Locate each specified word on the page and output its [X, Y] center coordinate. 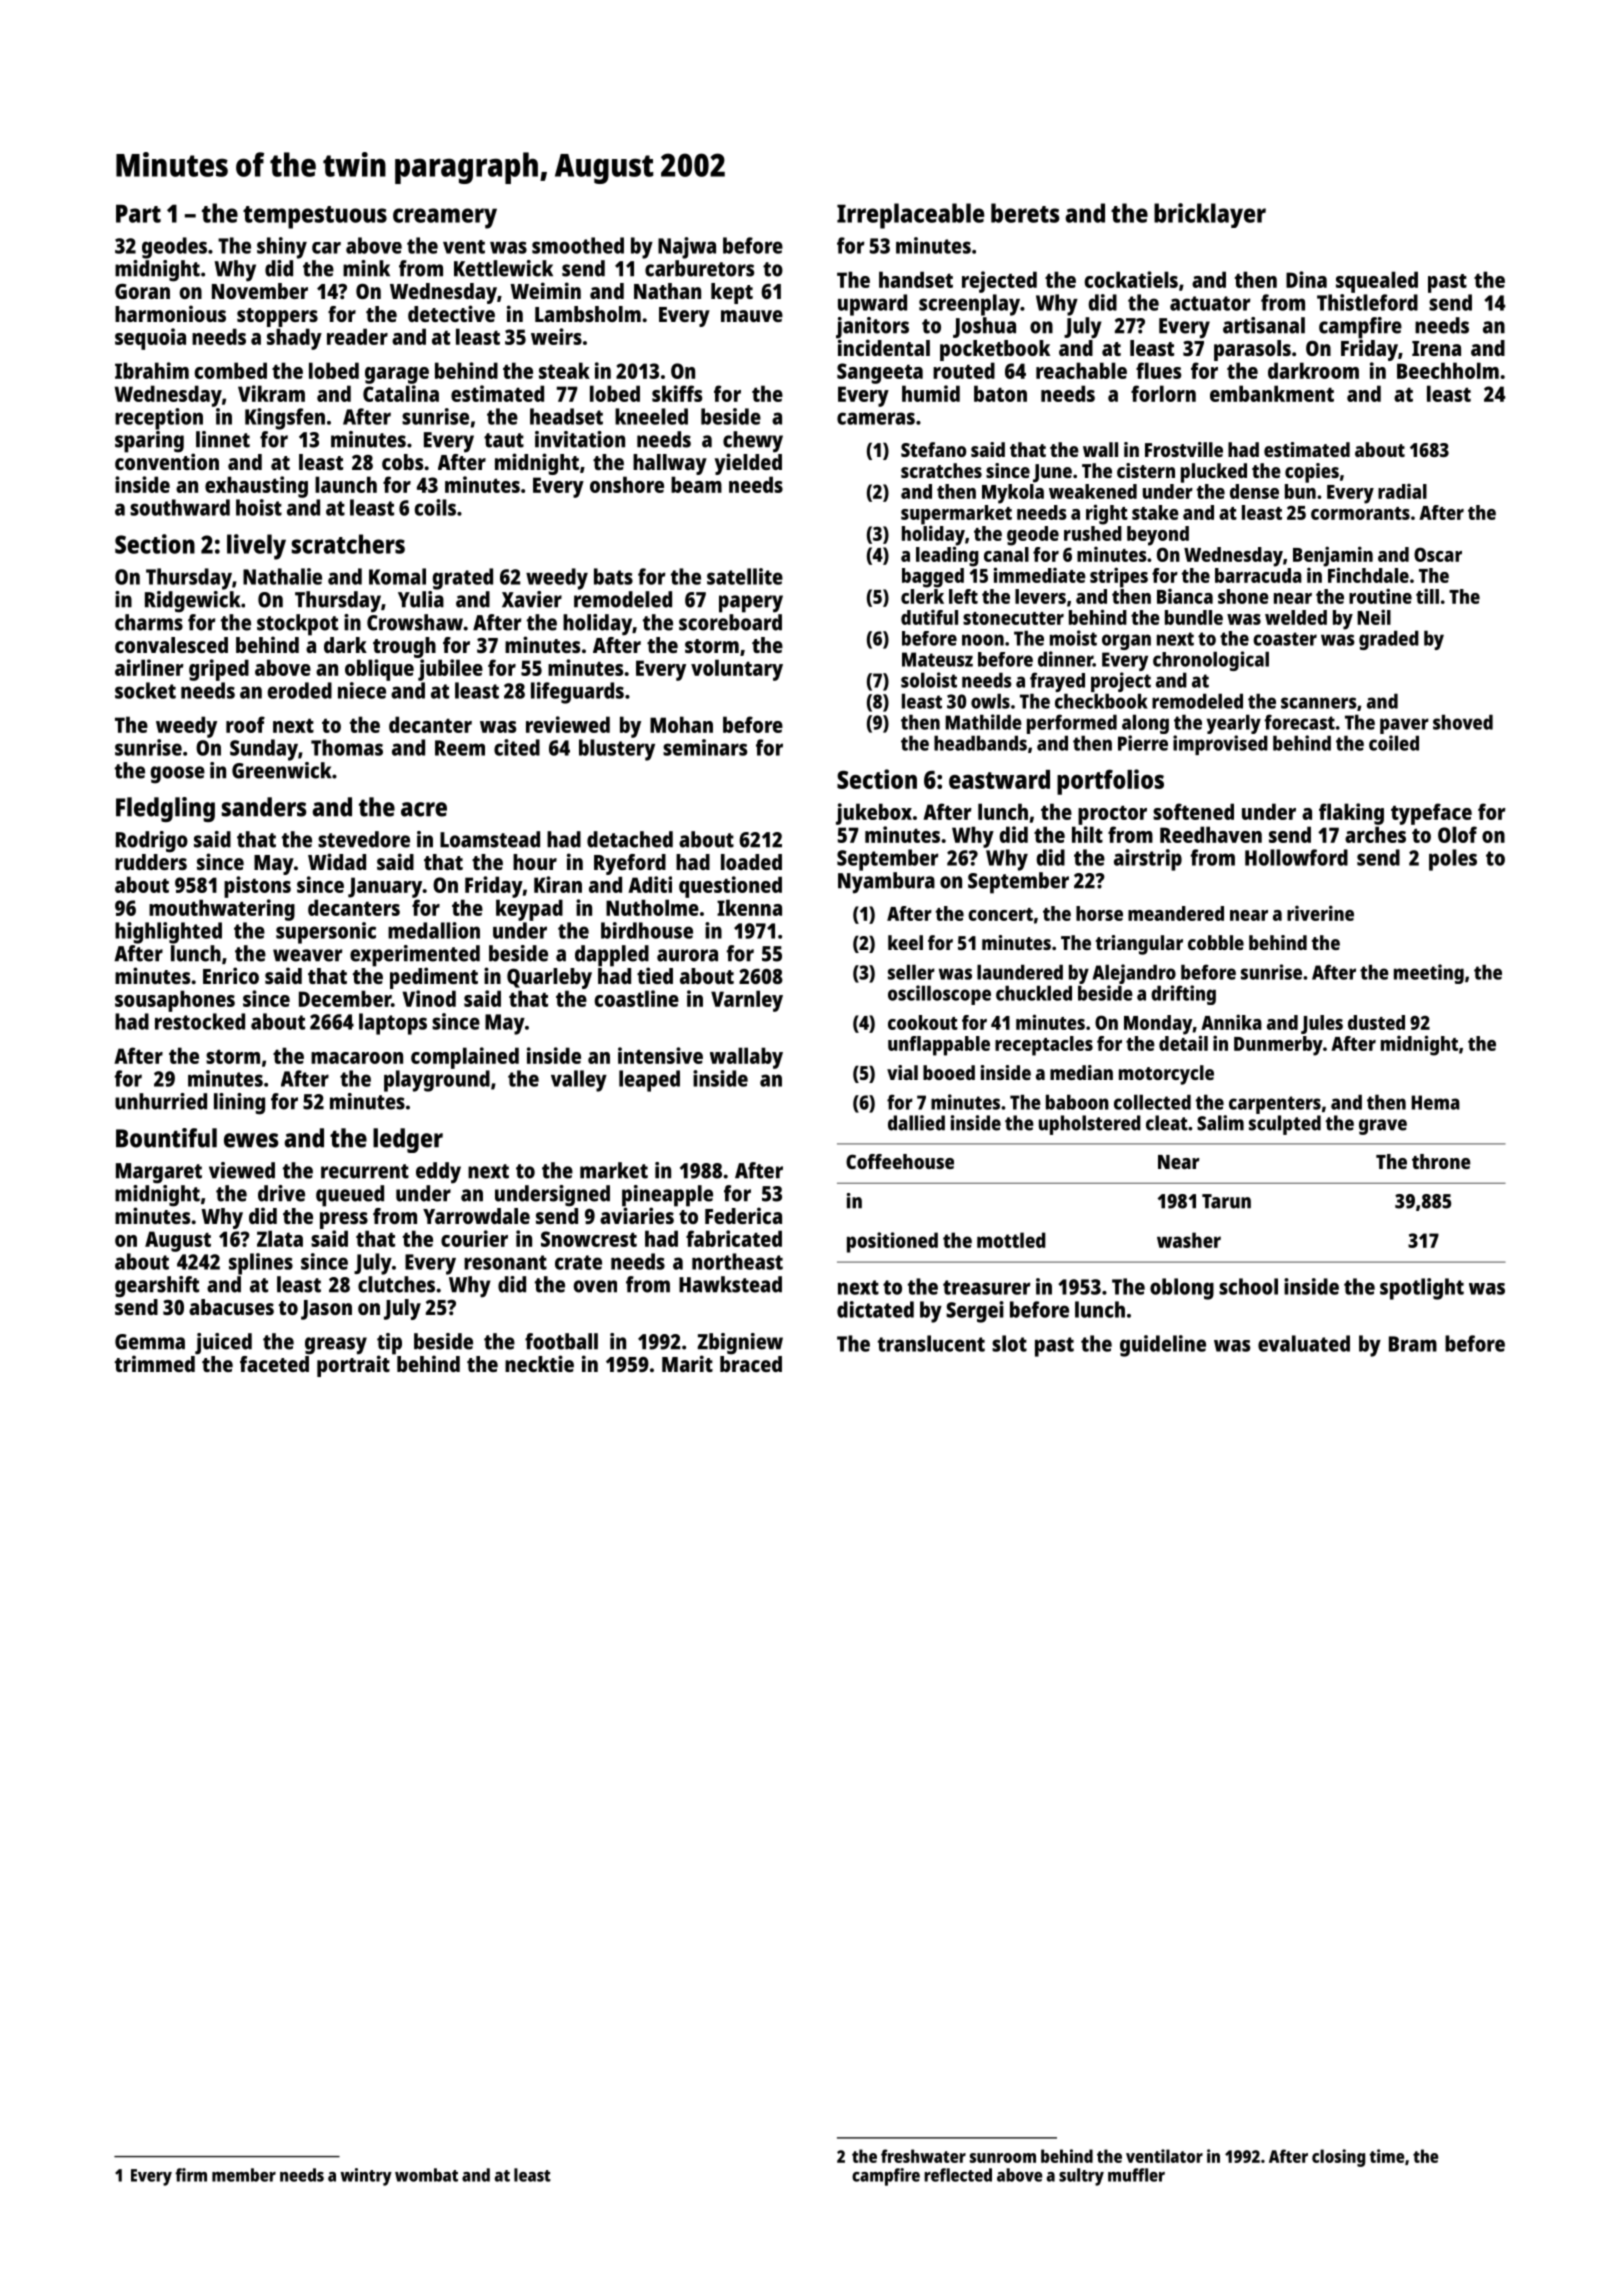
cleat [1167, 1123]
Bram [1413, 1344]
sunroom [1003, 2158]
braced [751, 1364]
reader [357, 336]
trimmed [155, 1363]
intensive [660, 1055]
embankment [1272, 393]
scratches [941, 470]
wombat [426, 2175]
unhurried [161, 1101]
